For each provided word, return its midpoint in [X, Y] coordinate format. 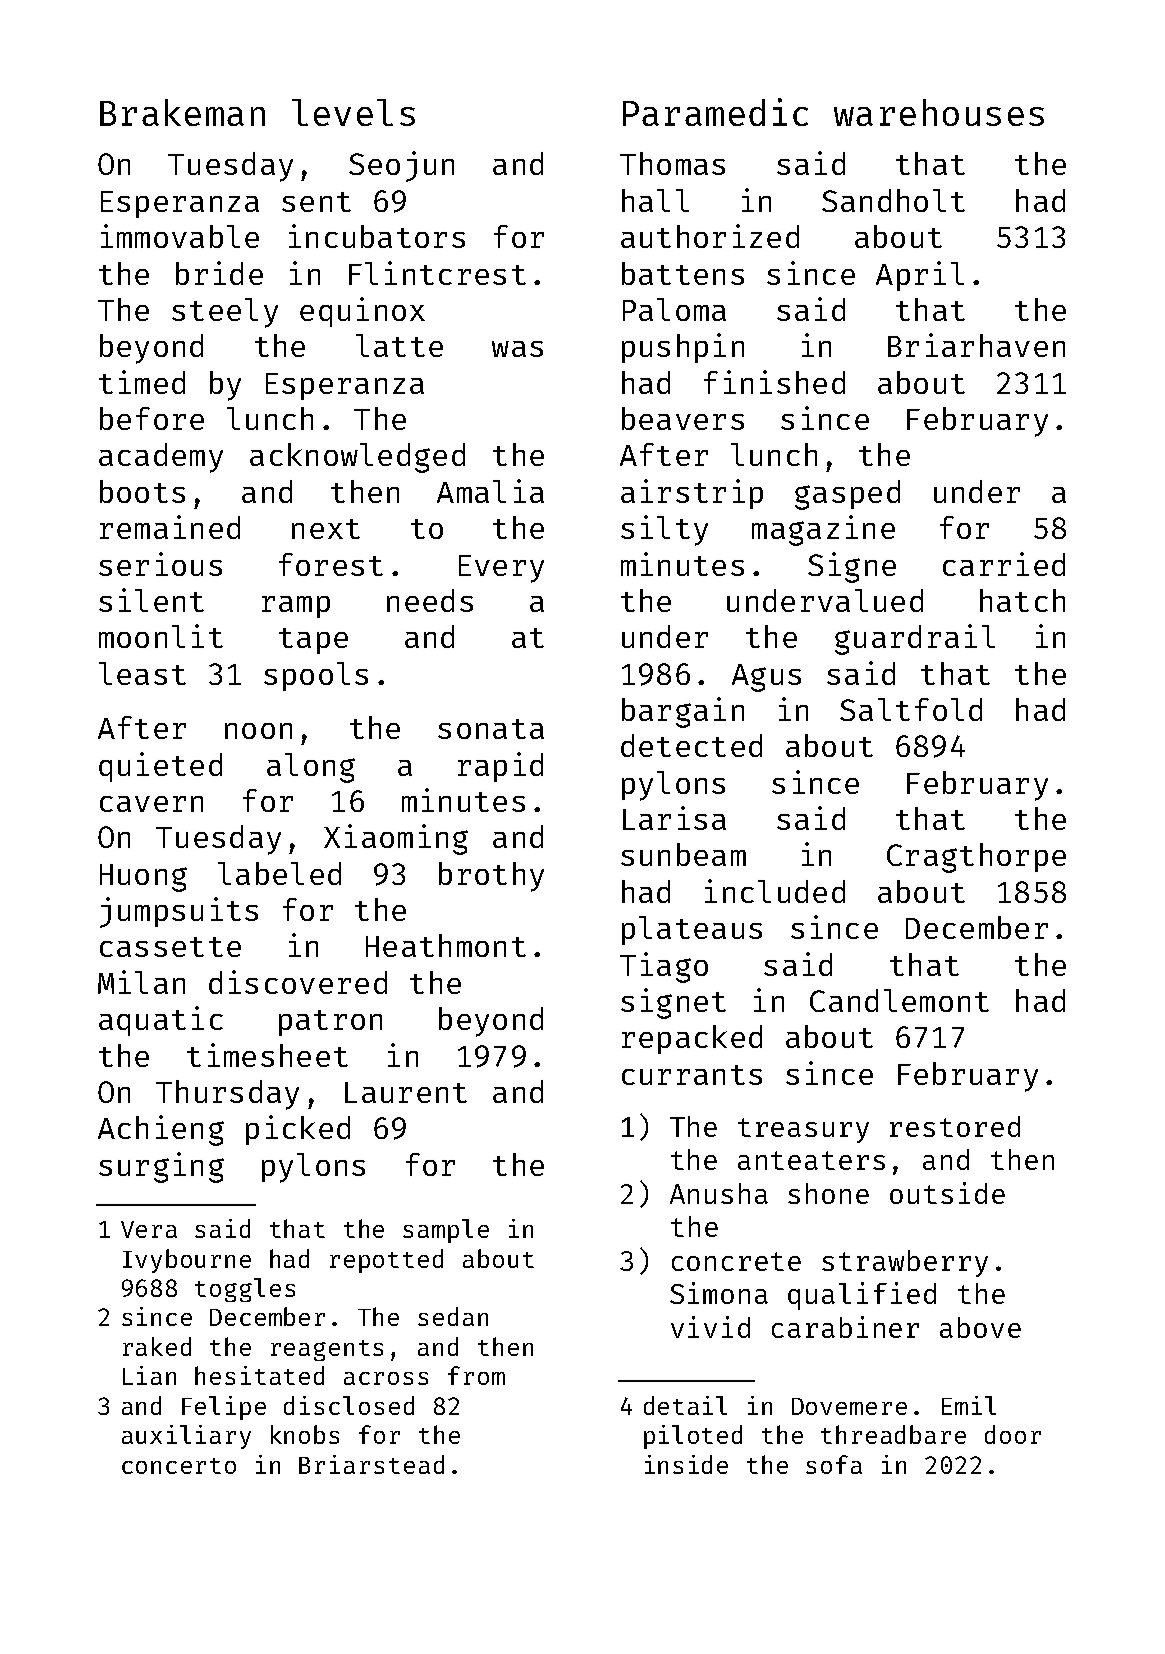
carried [1004, 564]
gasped [847, 495]
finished [774, 382]
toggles [245, 1290]
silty [664, 530]
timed [142, 382]
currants [692, 1075]
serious [160, 564]
